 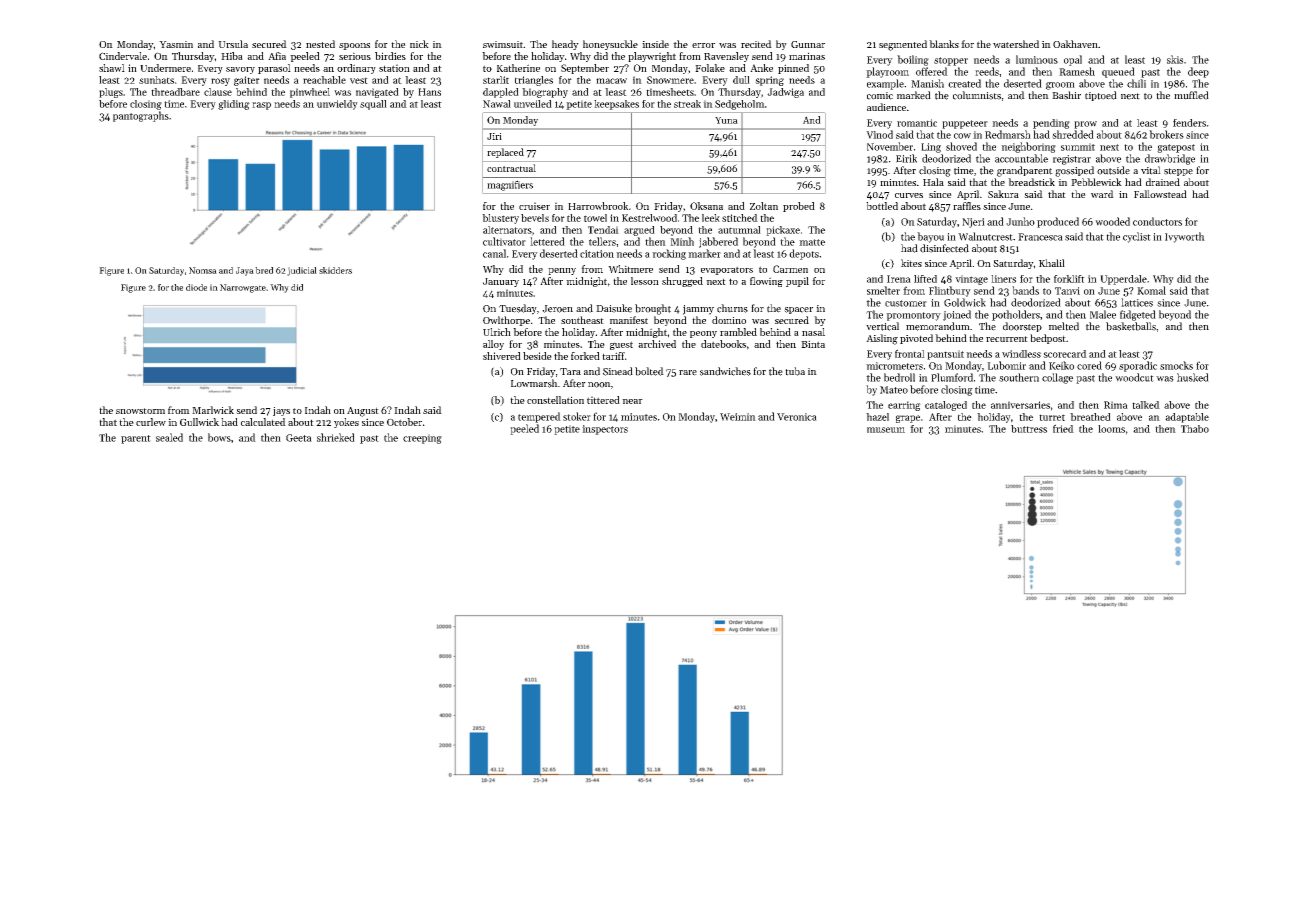 What do you see at coordinates (894, 390) in the image?
I see `Mateo` at bounding box center [894, 390].
